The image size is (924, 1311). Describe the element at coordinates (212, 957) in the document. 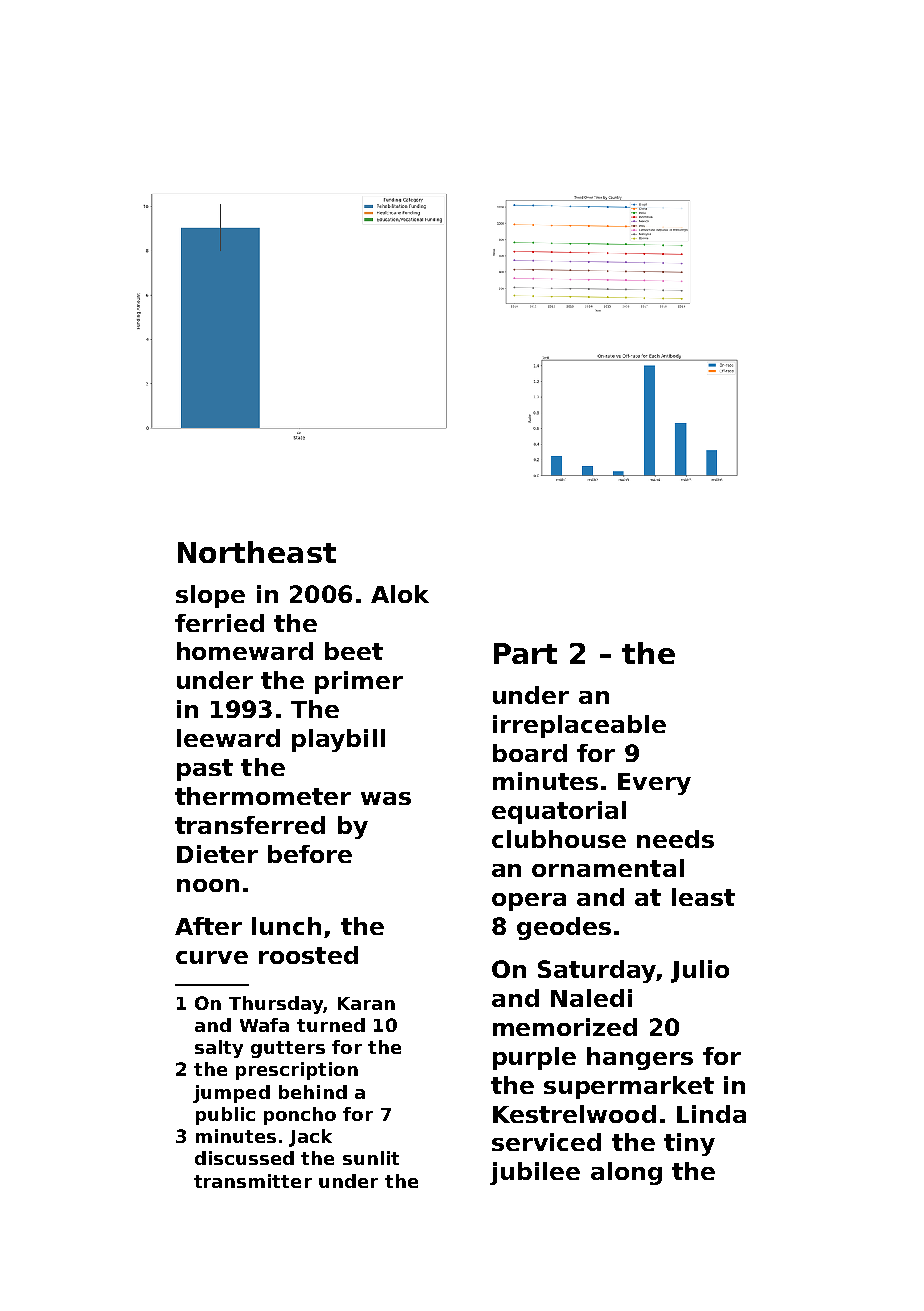

I see `curve` at that location.
